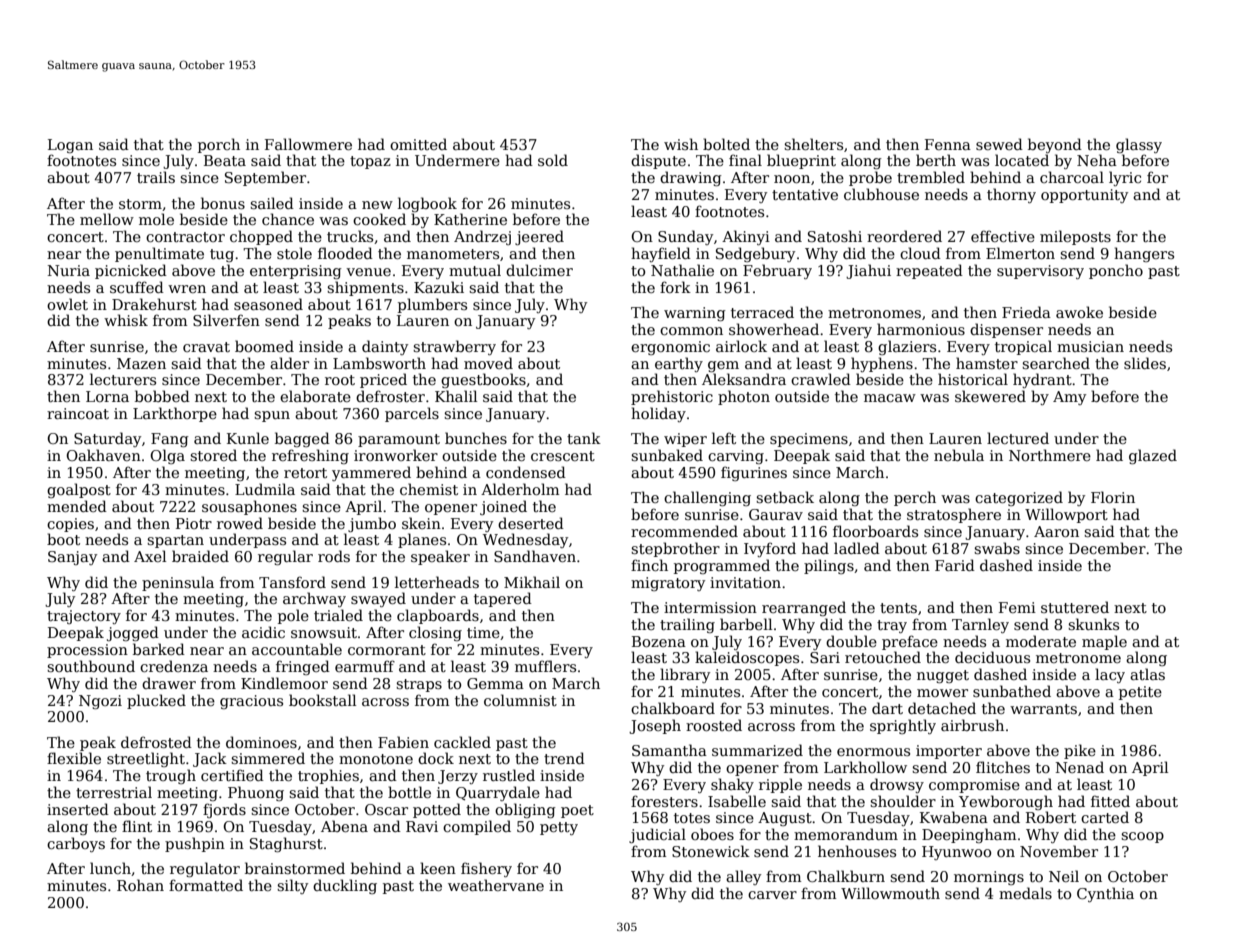  I want to click on searched, so click(1056, 363).
